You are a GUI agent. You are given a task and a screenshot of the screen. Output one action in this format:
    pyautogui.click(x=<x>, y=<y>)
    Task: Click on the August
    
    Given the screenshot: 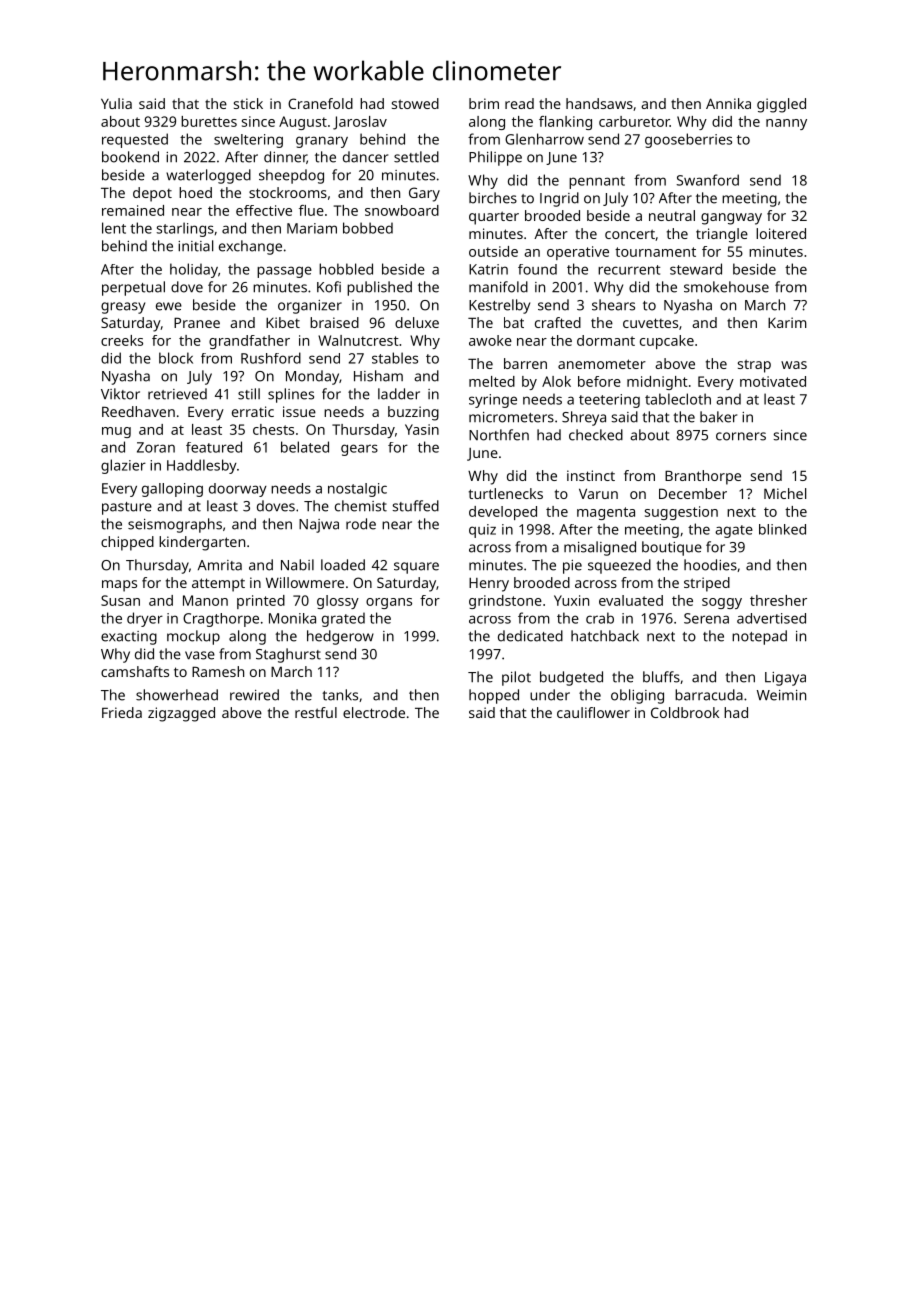 What is the action you would take?
    pyautogui.click(x=303, y=123)
